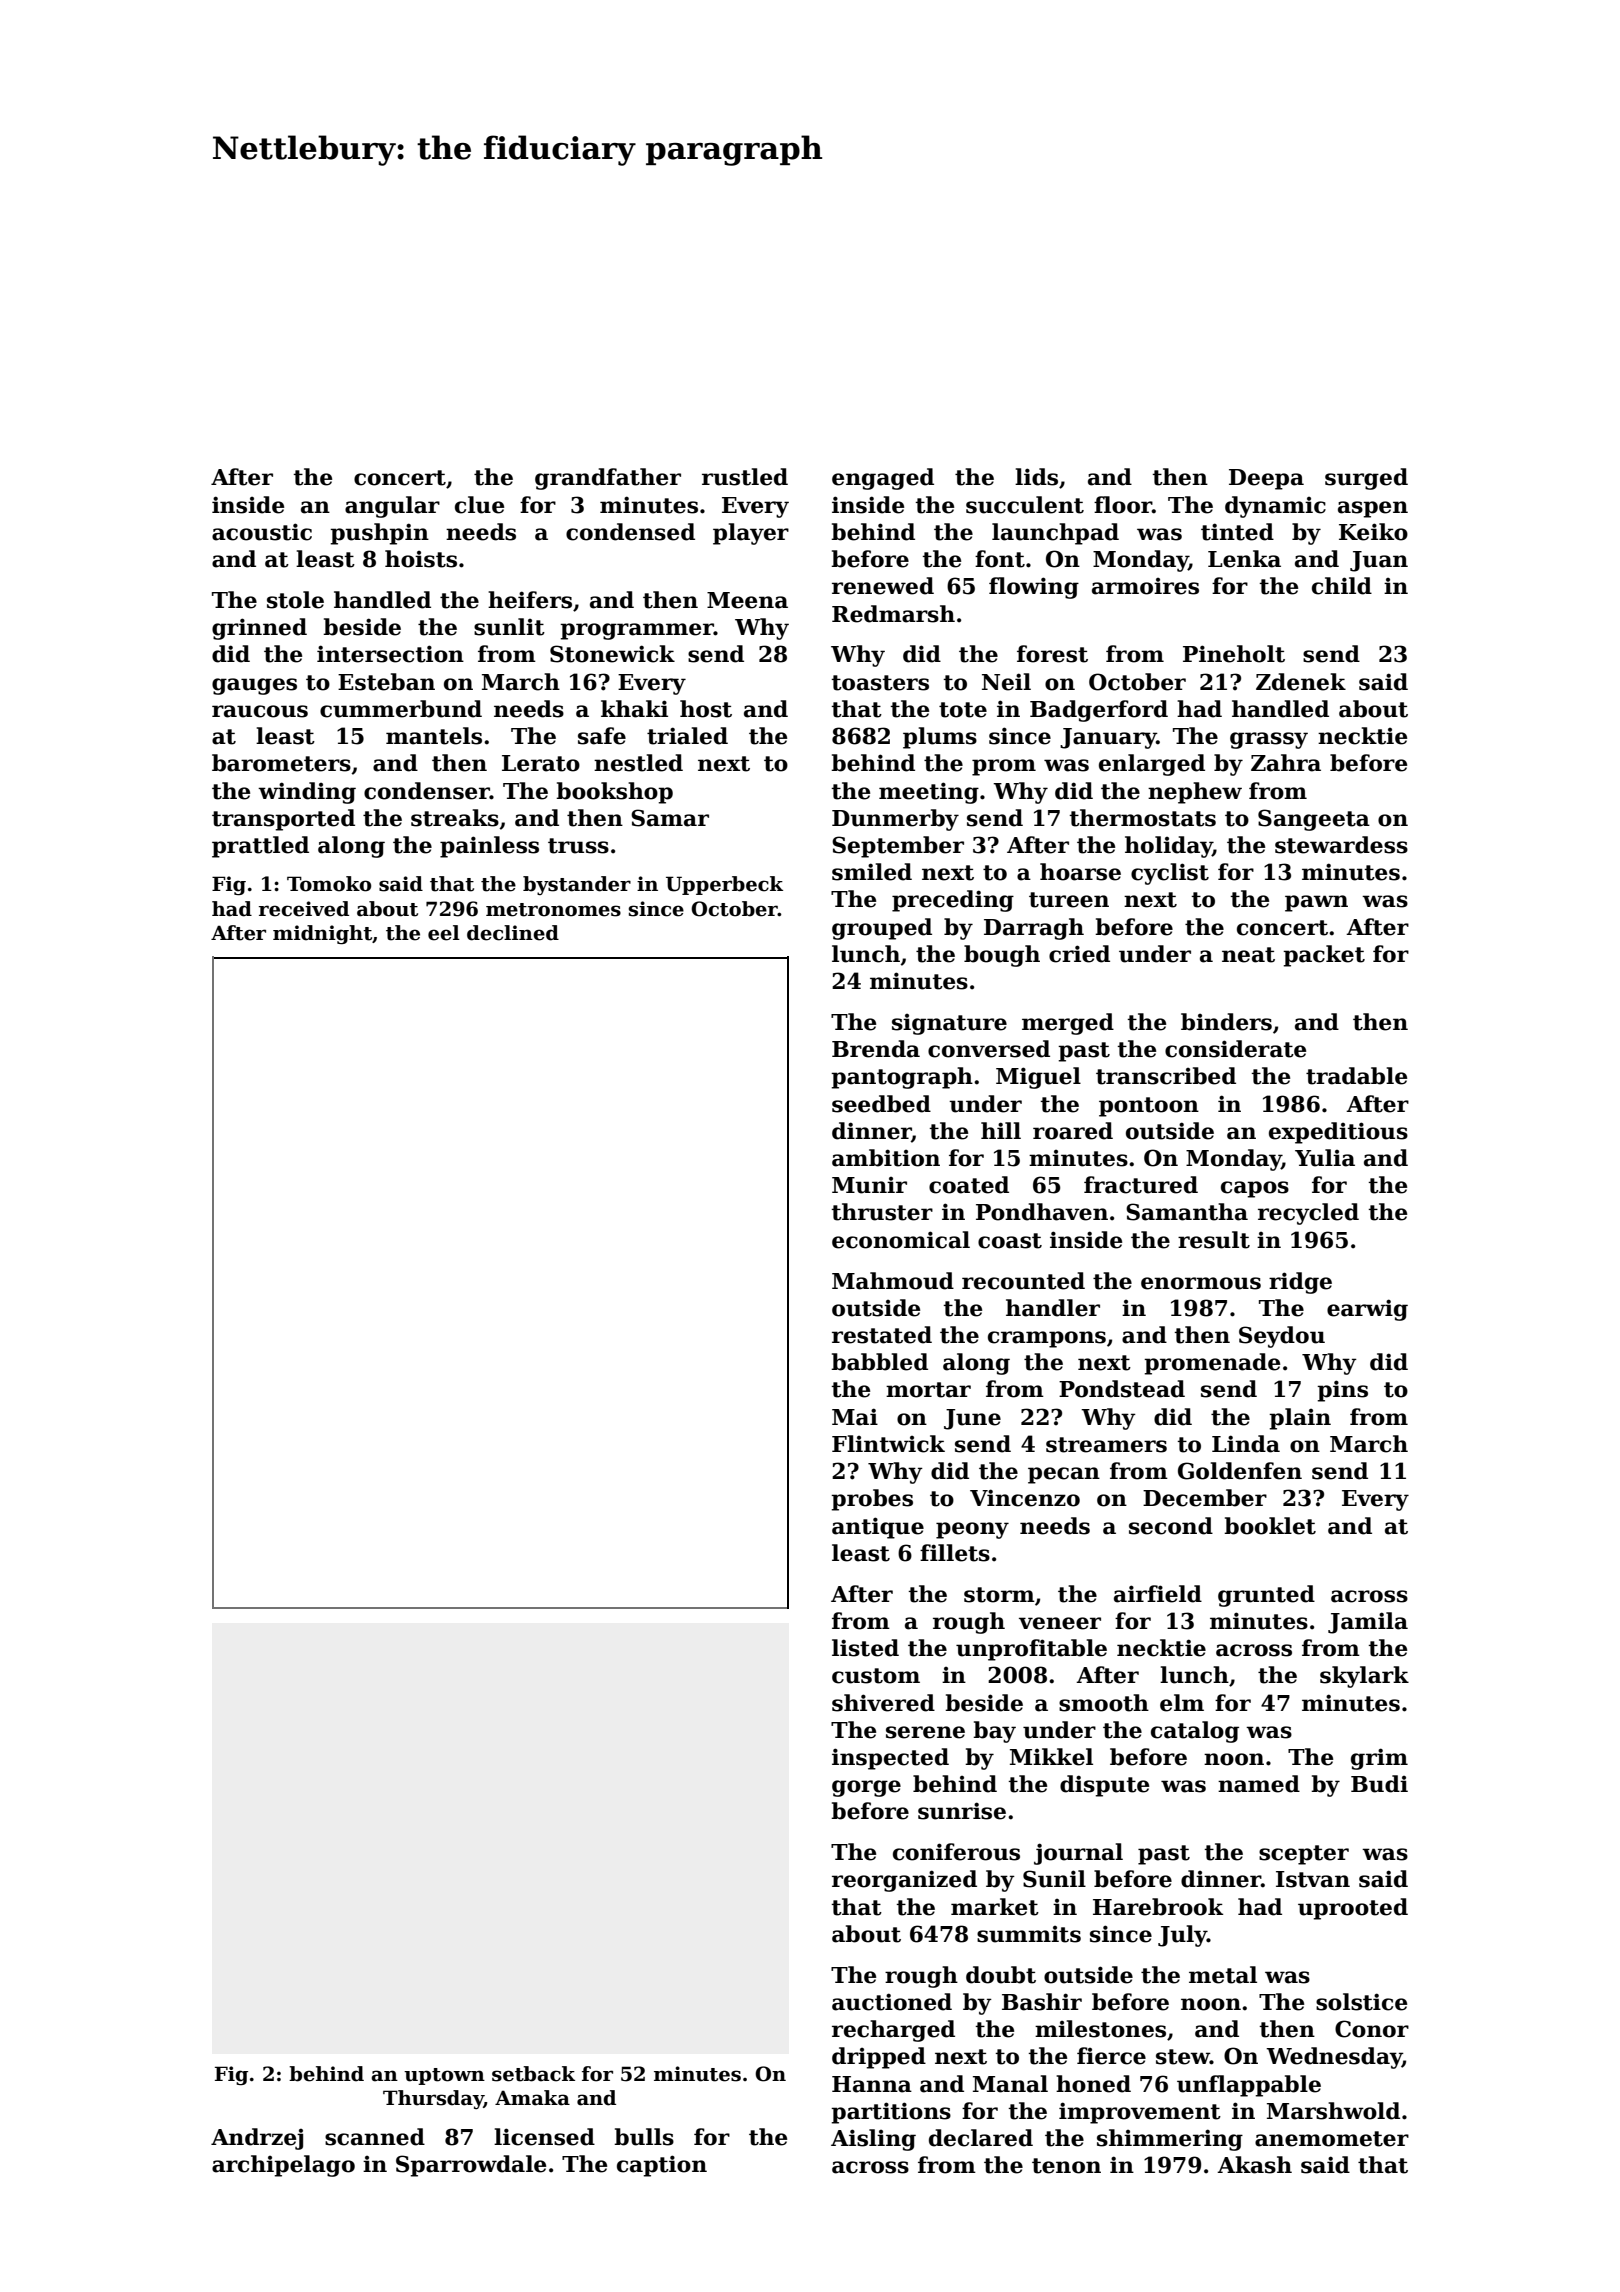 The width and height of the document is (1620, 2292). What do you see at coordinates (1066, 2166) in the document?
I see `tenon` at bounding box center [1066, 2166].
